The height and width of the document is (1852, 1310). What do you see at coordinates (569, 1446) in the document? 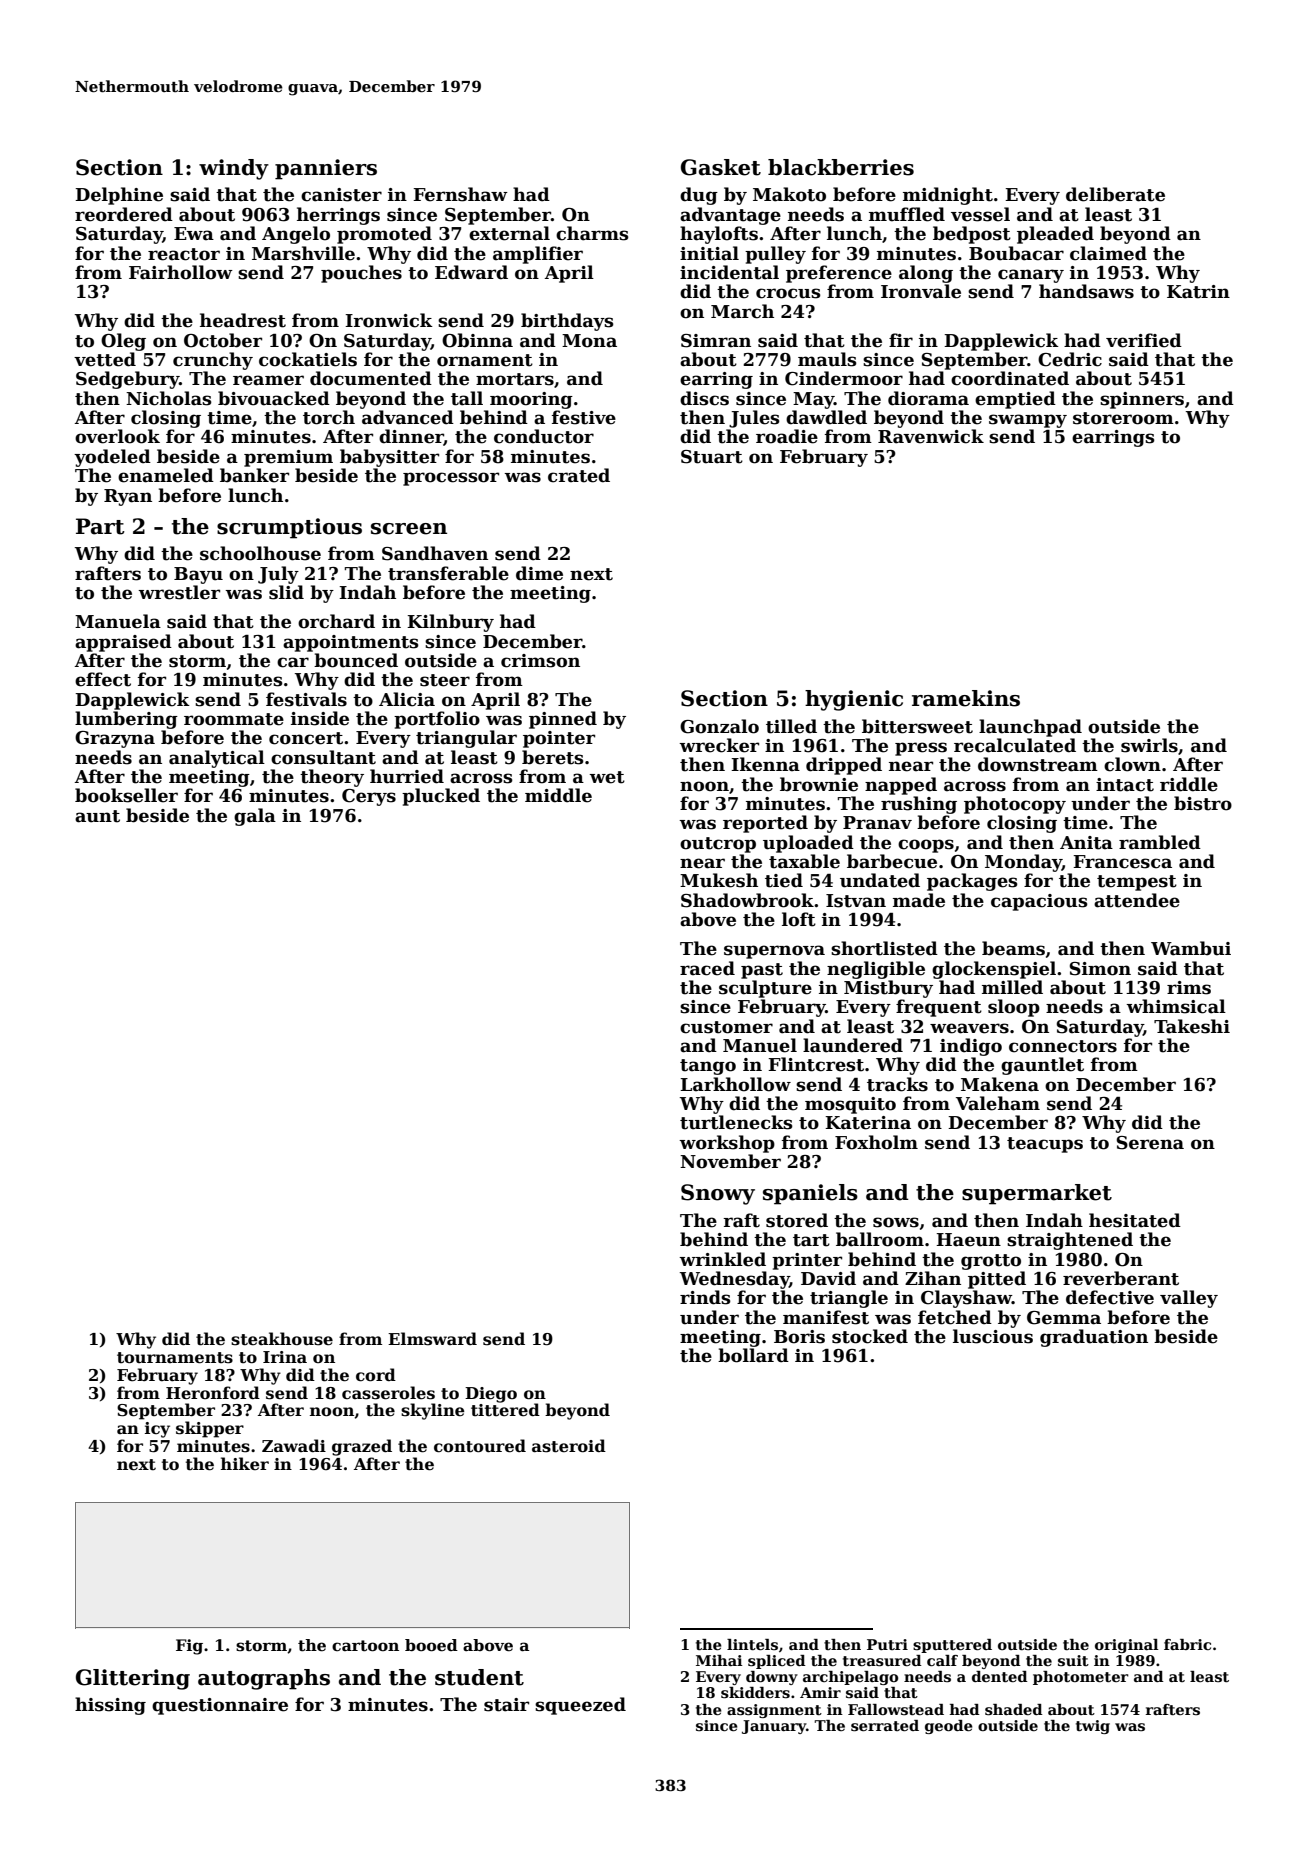
I see `asteroid` at bounding box center [569, 1446].
